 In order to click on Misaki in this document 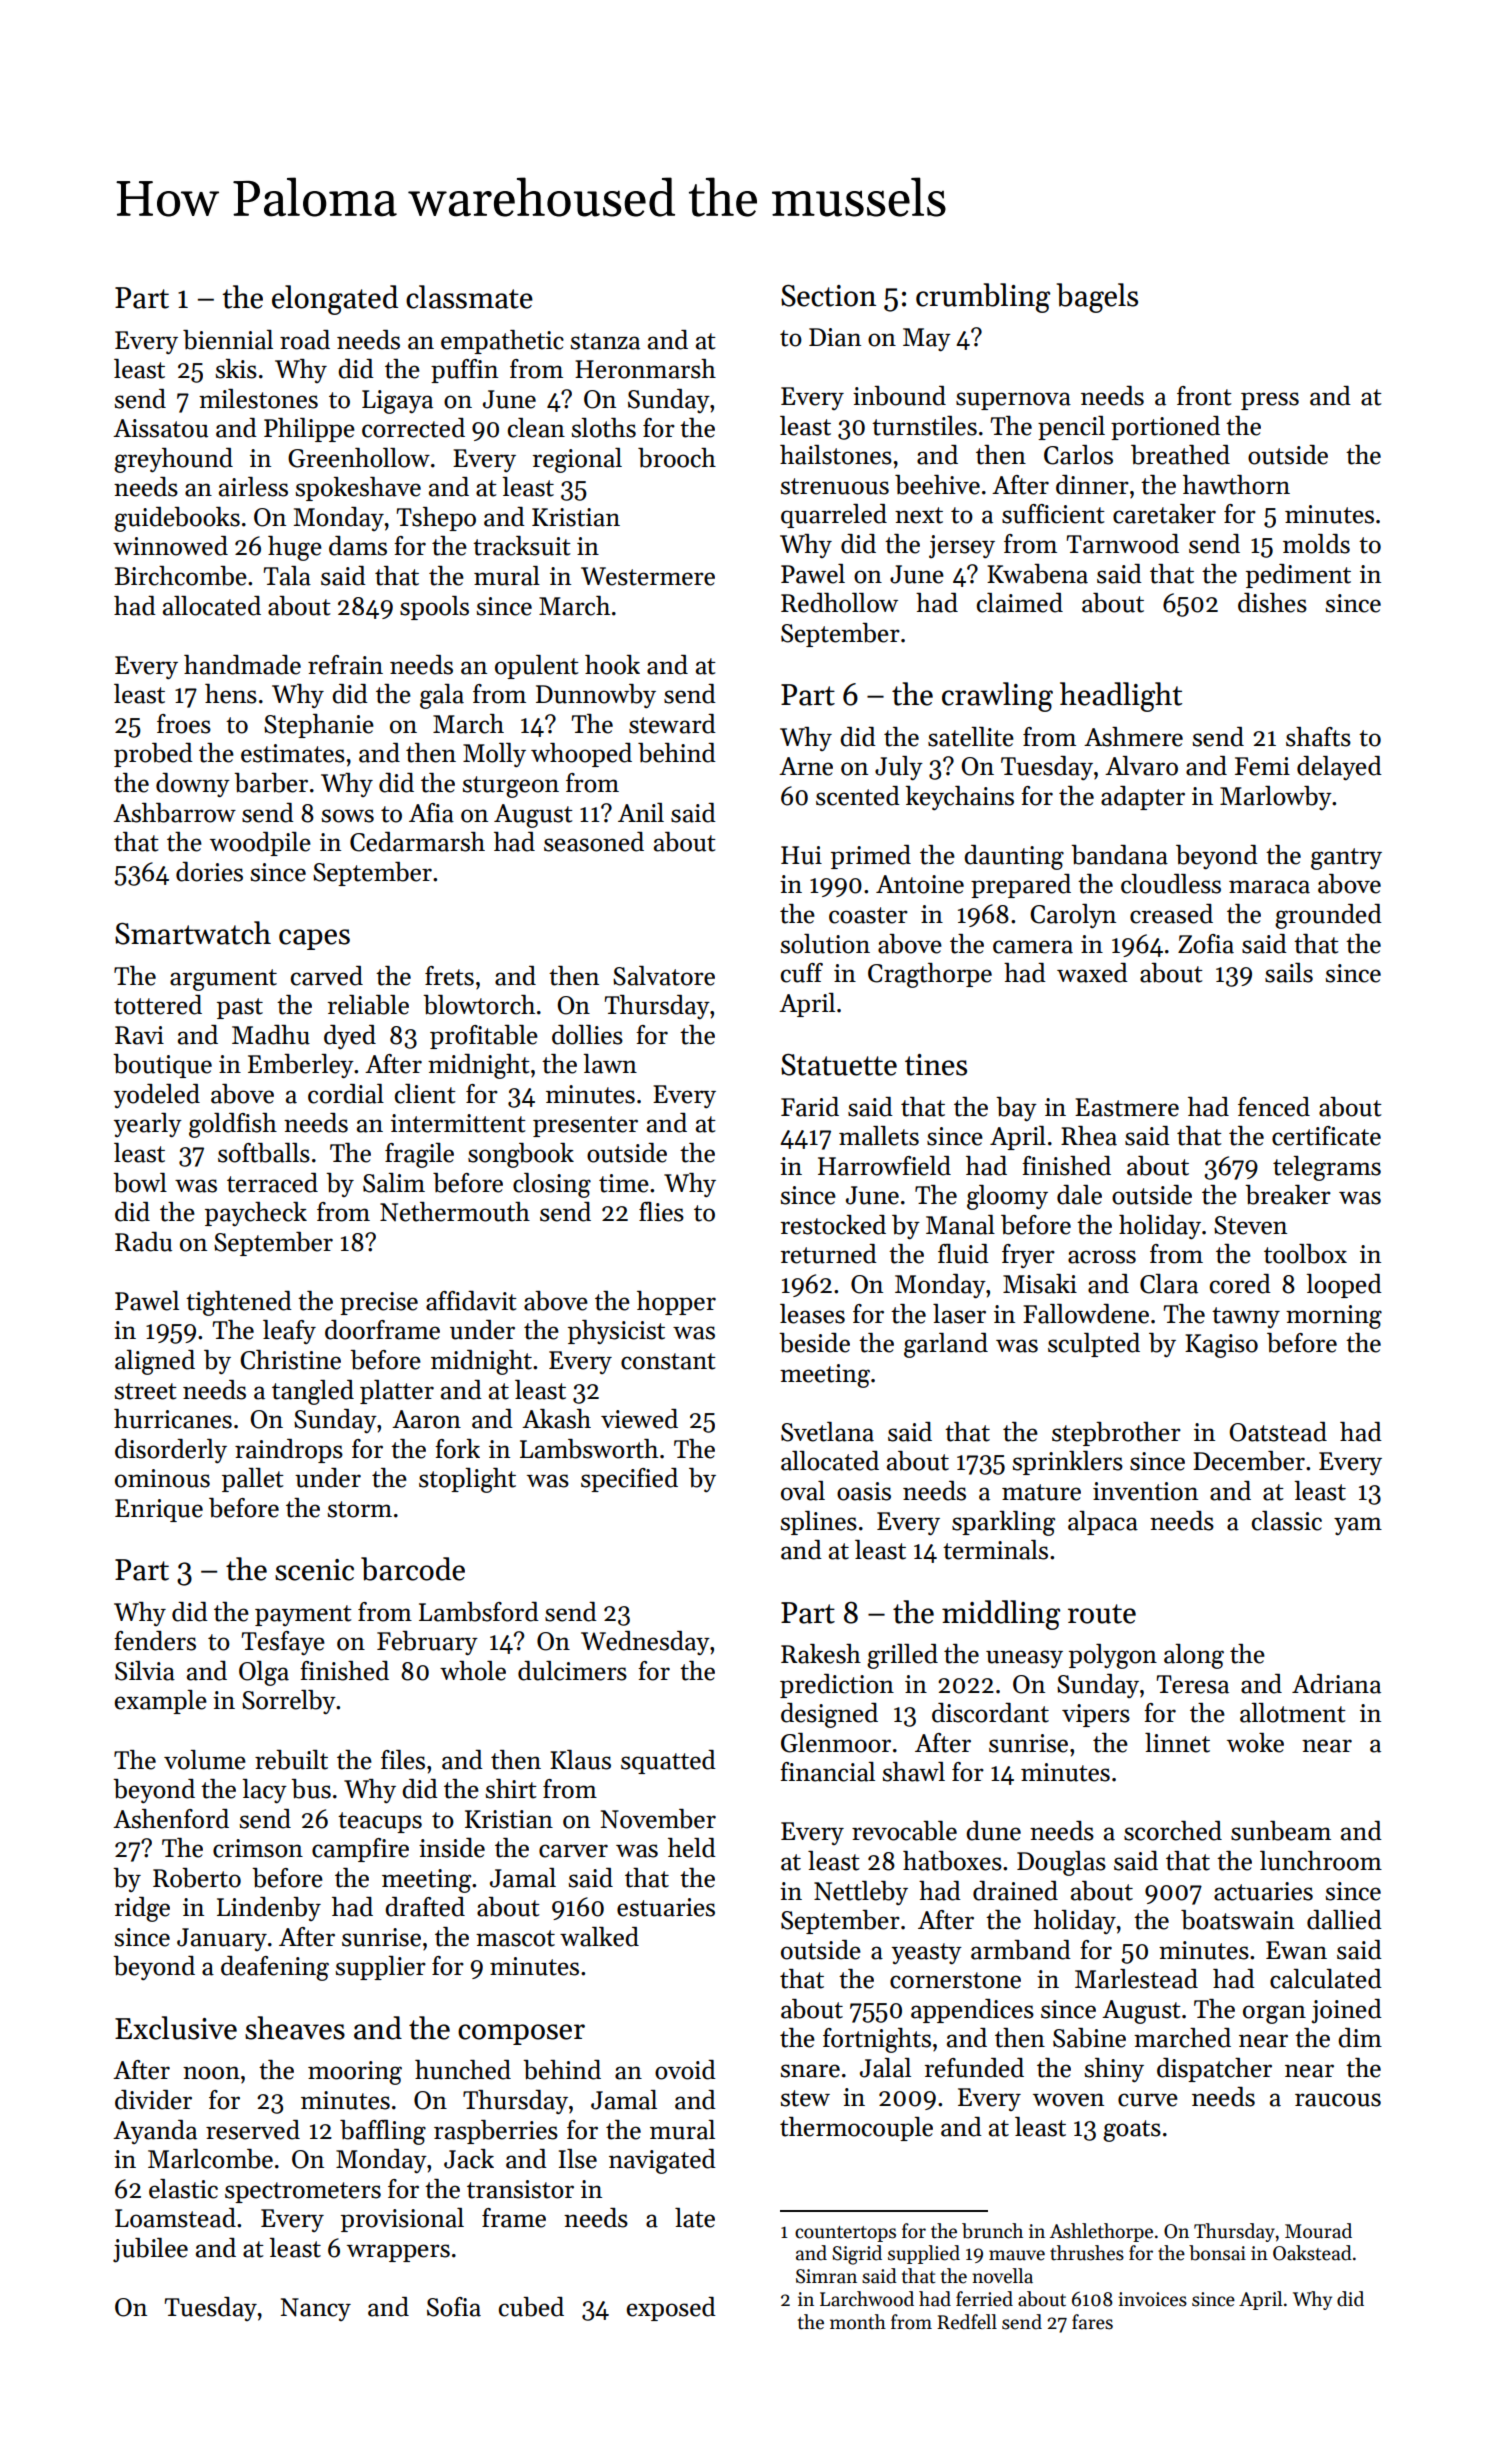, I will do `click(1040, 1284)`.
